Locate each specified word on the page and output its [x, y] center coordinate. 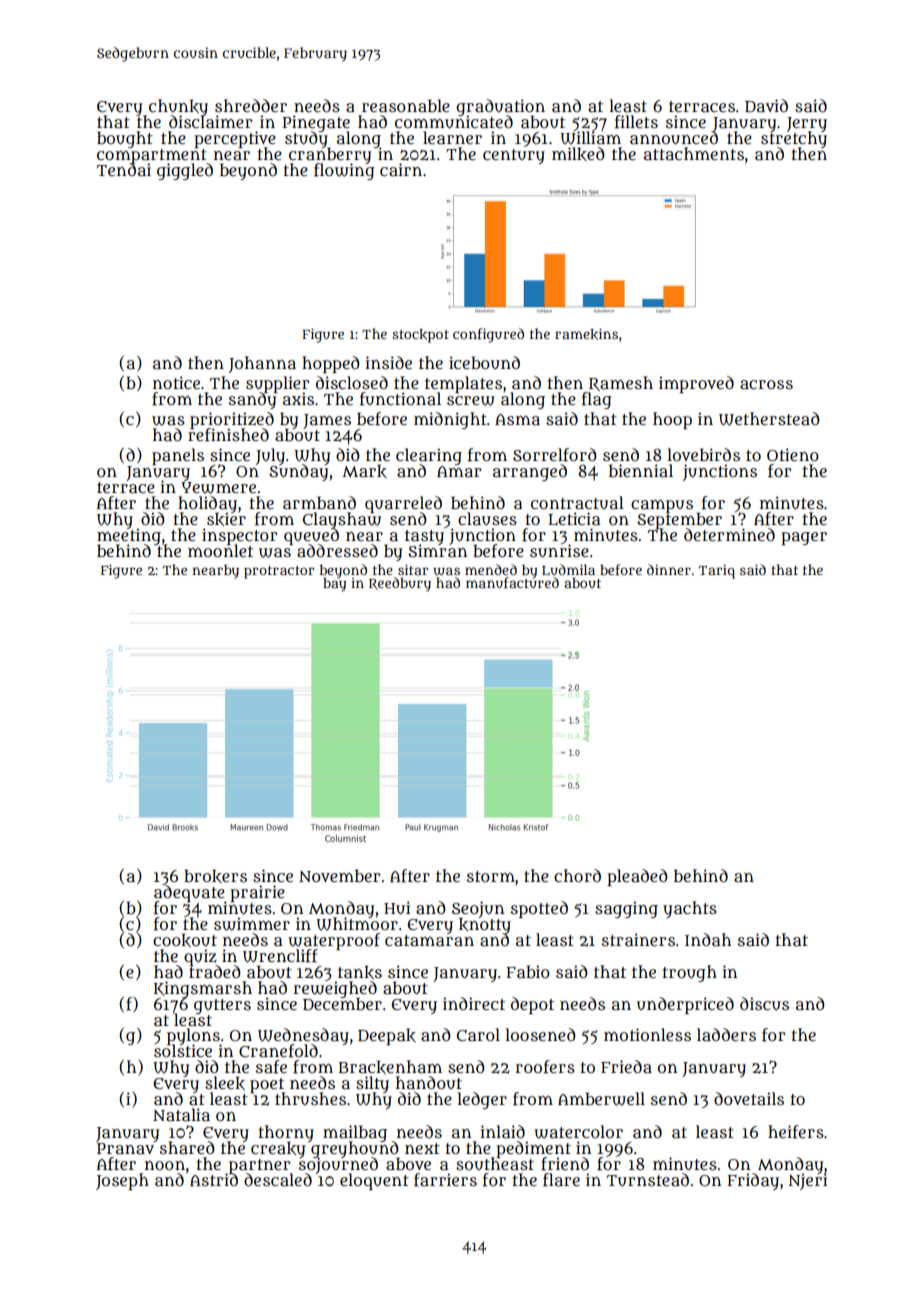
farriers [445, 1180]
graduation [500, 107]
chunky [178, 107]
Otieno [793, 454]
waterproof [334, 941]
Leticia [574, 519]
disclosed [352, 382]
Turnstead [648, 1180]
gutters [222, 1006]
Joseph [122, 1181]
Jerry [807, 124]
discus [764, 1004]
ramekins [586, 334]
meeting [129, 537]
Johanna [262, 364]
